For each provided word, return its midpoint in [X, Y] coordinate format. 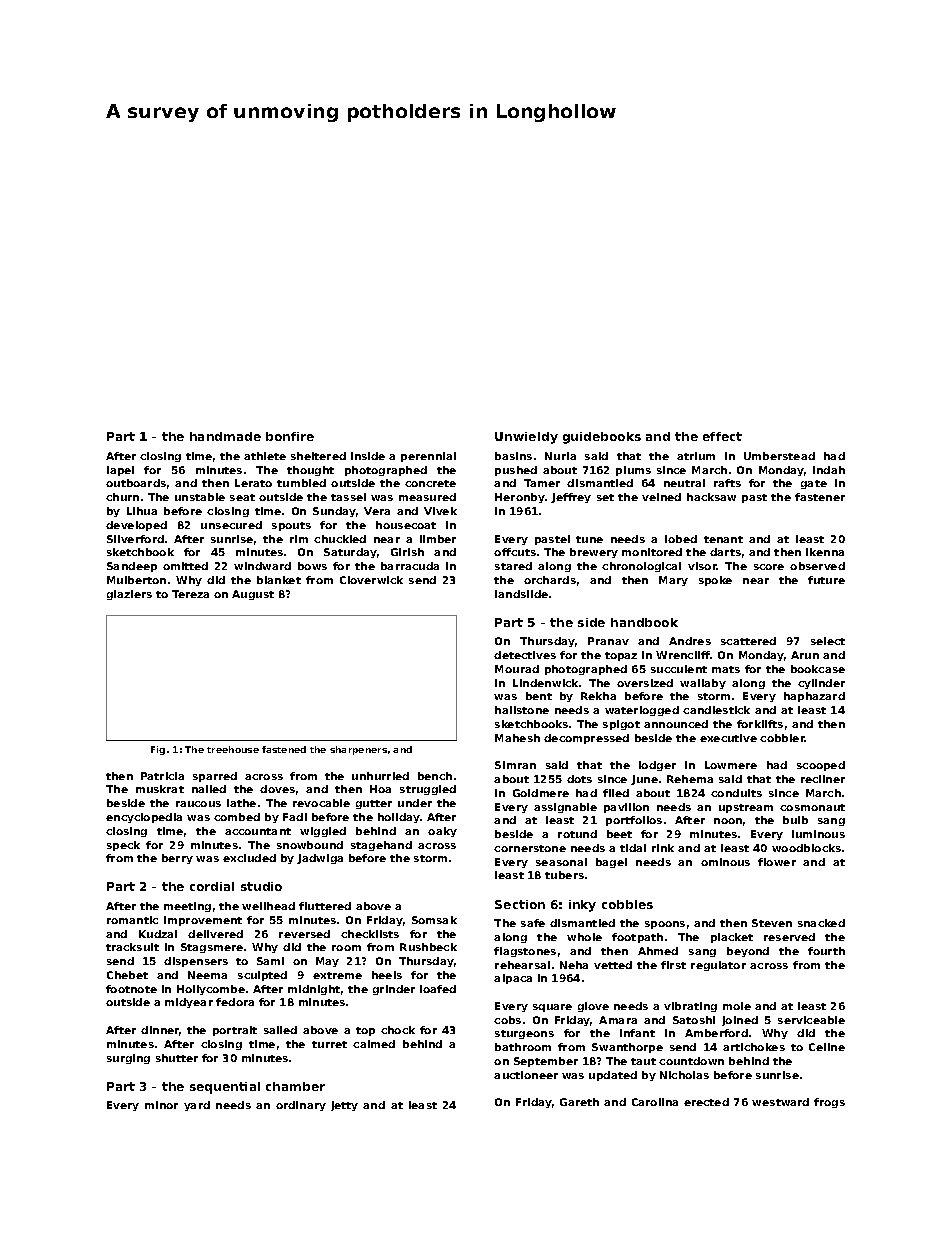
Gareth [579, 1102]
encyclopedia [144, 818]
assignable [565, 808]
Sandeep [132, 567]
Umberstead [779, 456]
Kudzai [158, 934]
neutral [684, 483]
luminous [818, 834]
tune [589, 539]
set [605, 497]
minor [161, 1105]
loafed [438, 989]
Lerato [253, 483]
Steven [772, 923]
